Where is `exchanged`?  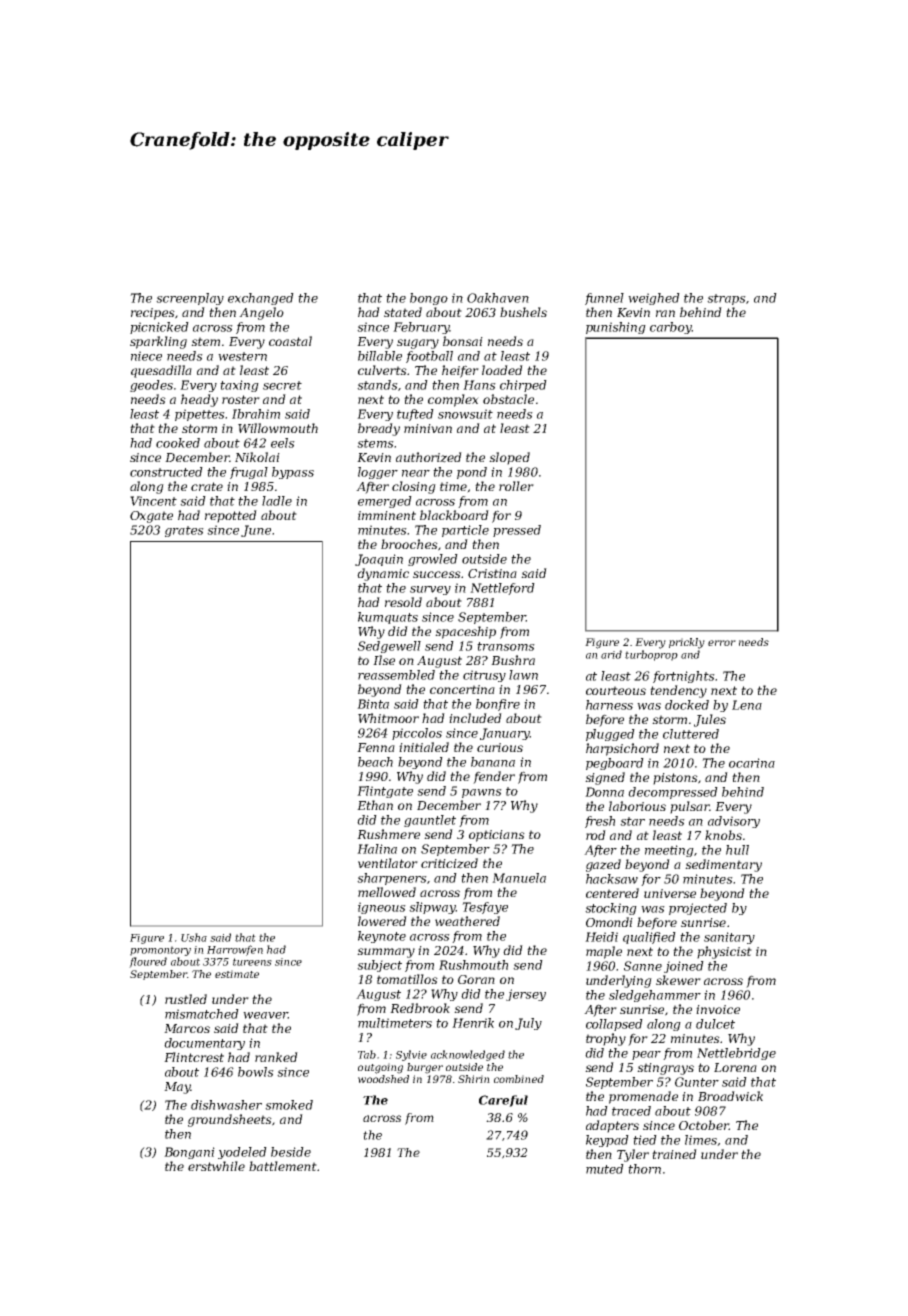
exchanged is located at coordinates (261, 299).
